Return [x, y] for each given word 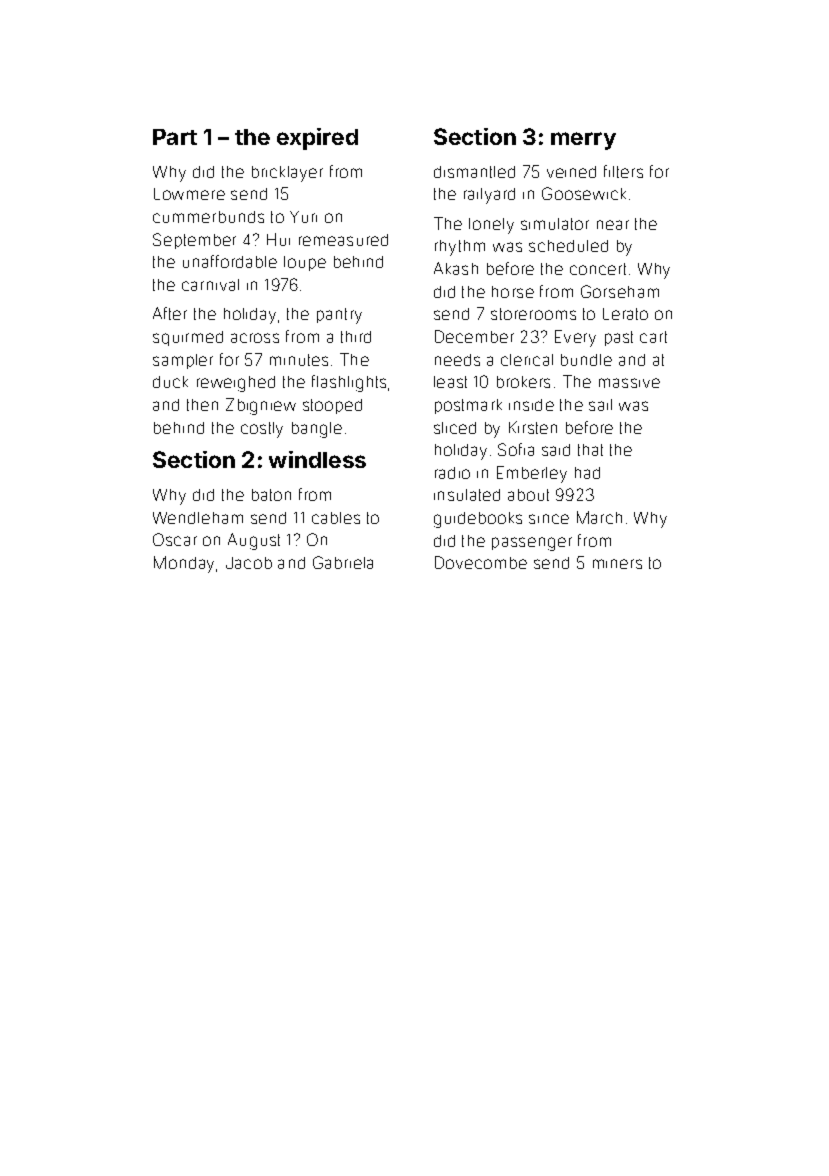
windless [317, 459]
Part [175, 137]
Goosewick [584, 193]
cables [336, 518]
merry [583, 141]
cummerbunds [208, 217]
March [599, 517]
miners [617, 564]
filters [623, 171]
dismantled [474, 172]
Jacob [249, 563]
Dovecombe [481, 562]
